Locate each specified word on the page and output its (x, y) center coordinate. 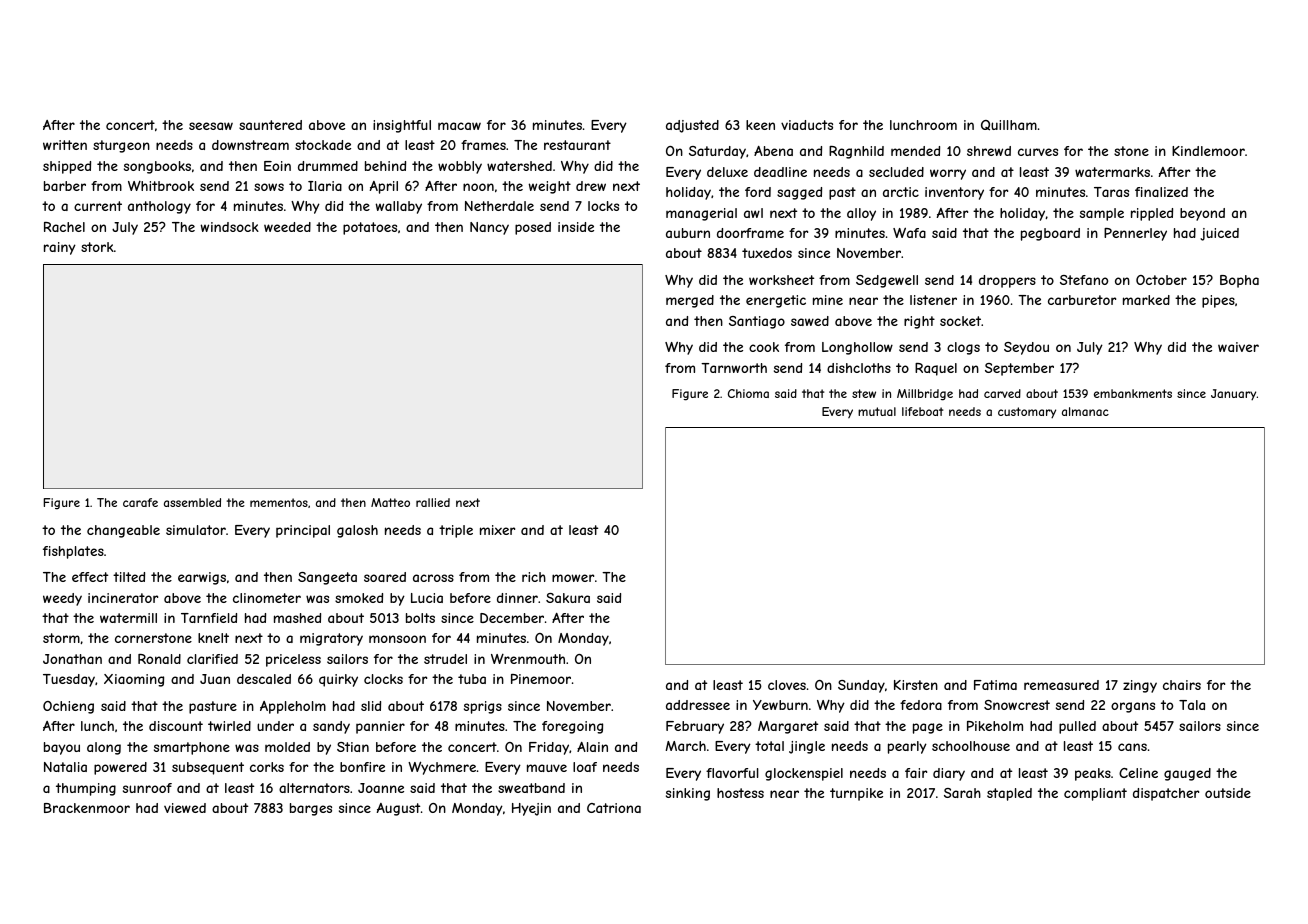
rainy (60, 248)
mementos (279, 502)
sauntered (270, 125)
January (1233, 394)
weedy (62, 599)
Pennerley (1135, 234)
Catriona (614, 808)
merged (690, 301)
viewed (185, 808)
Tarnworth (734, 368)
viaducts (807, 125)
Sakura (568, 598)
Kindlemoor (1208, 151)
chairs (1182, 685)
